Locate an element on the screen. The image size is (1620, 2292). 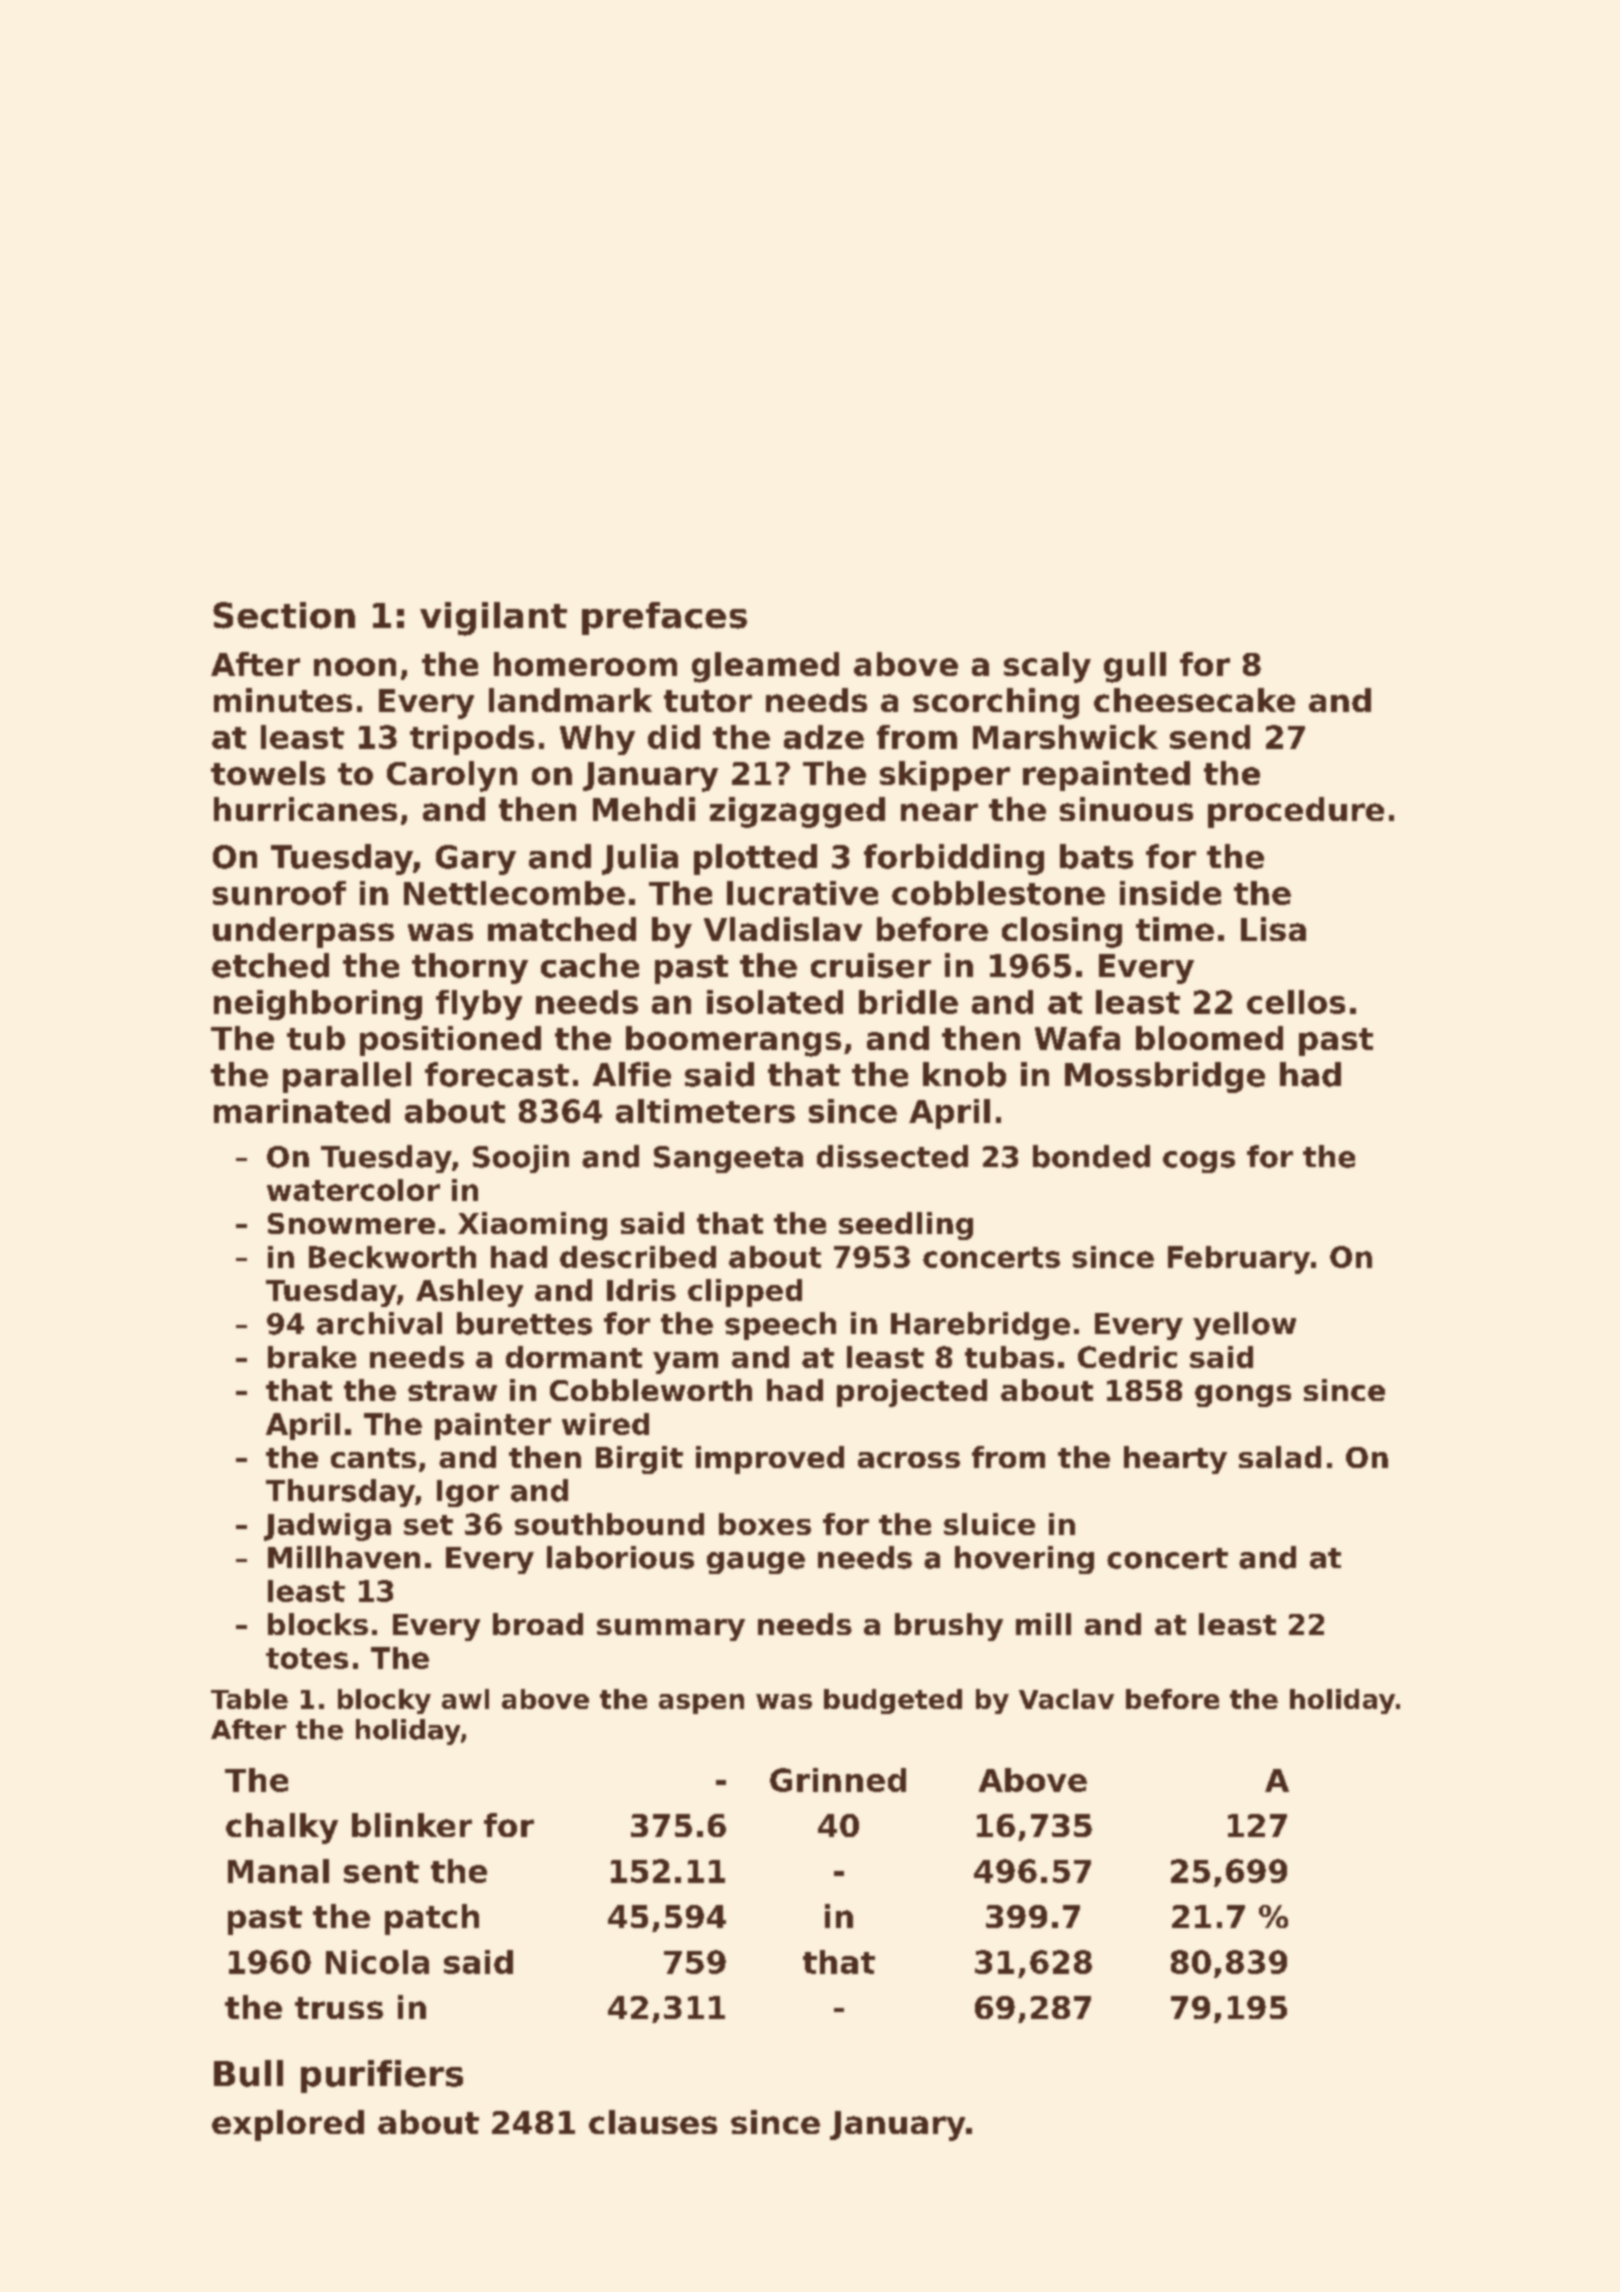
Section is located at coordinates (284, 615).
